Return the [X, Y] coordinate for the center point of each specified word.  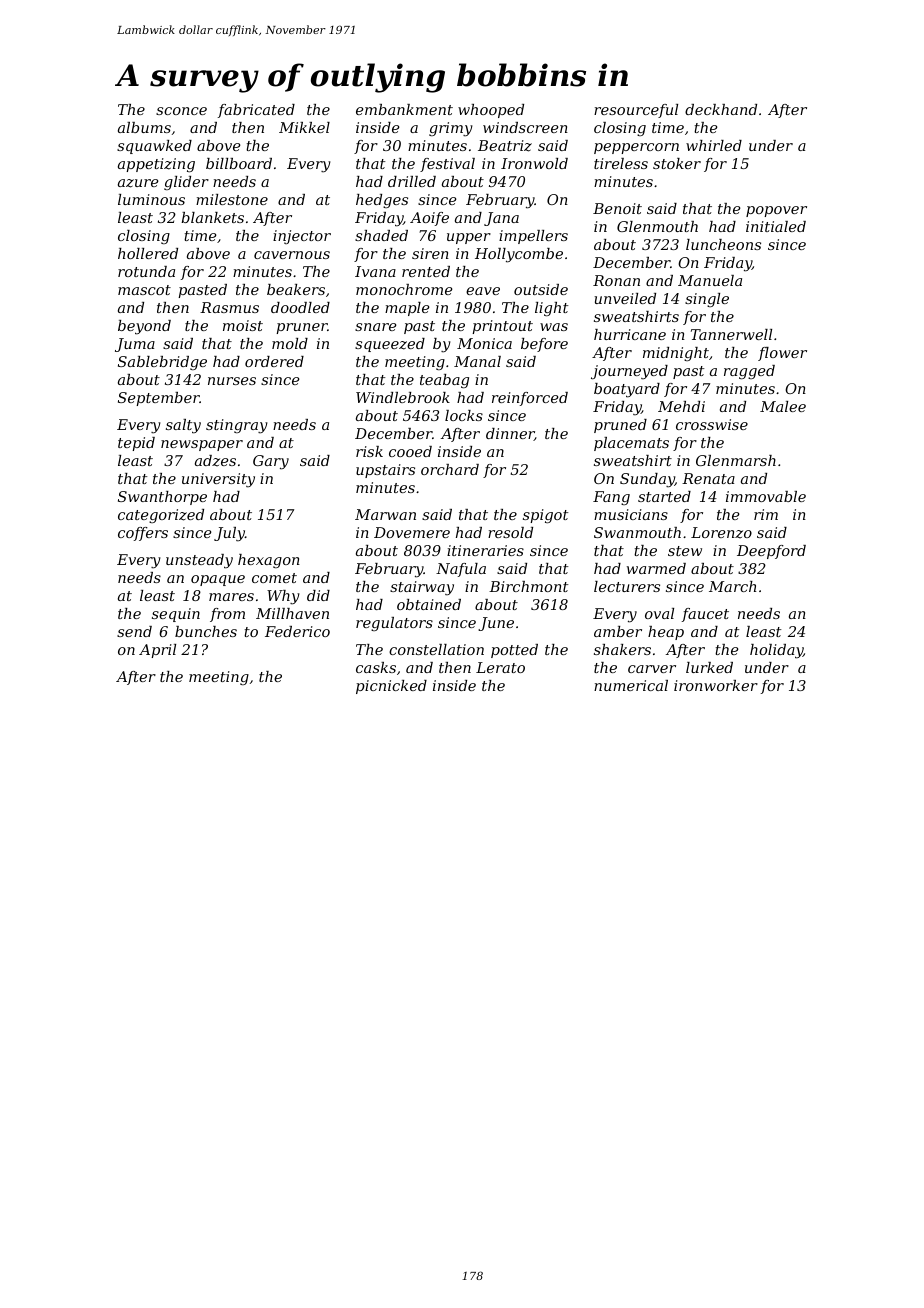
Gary [271, 462]
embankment [404, 109]
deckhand [721, 109]
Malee [783, 406]
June [496, 624]
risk [369, 451]
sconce [181, 111]
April [157, 651]
